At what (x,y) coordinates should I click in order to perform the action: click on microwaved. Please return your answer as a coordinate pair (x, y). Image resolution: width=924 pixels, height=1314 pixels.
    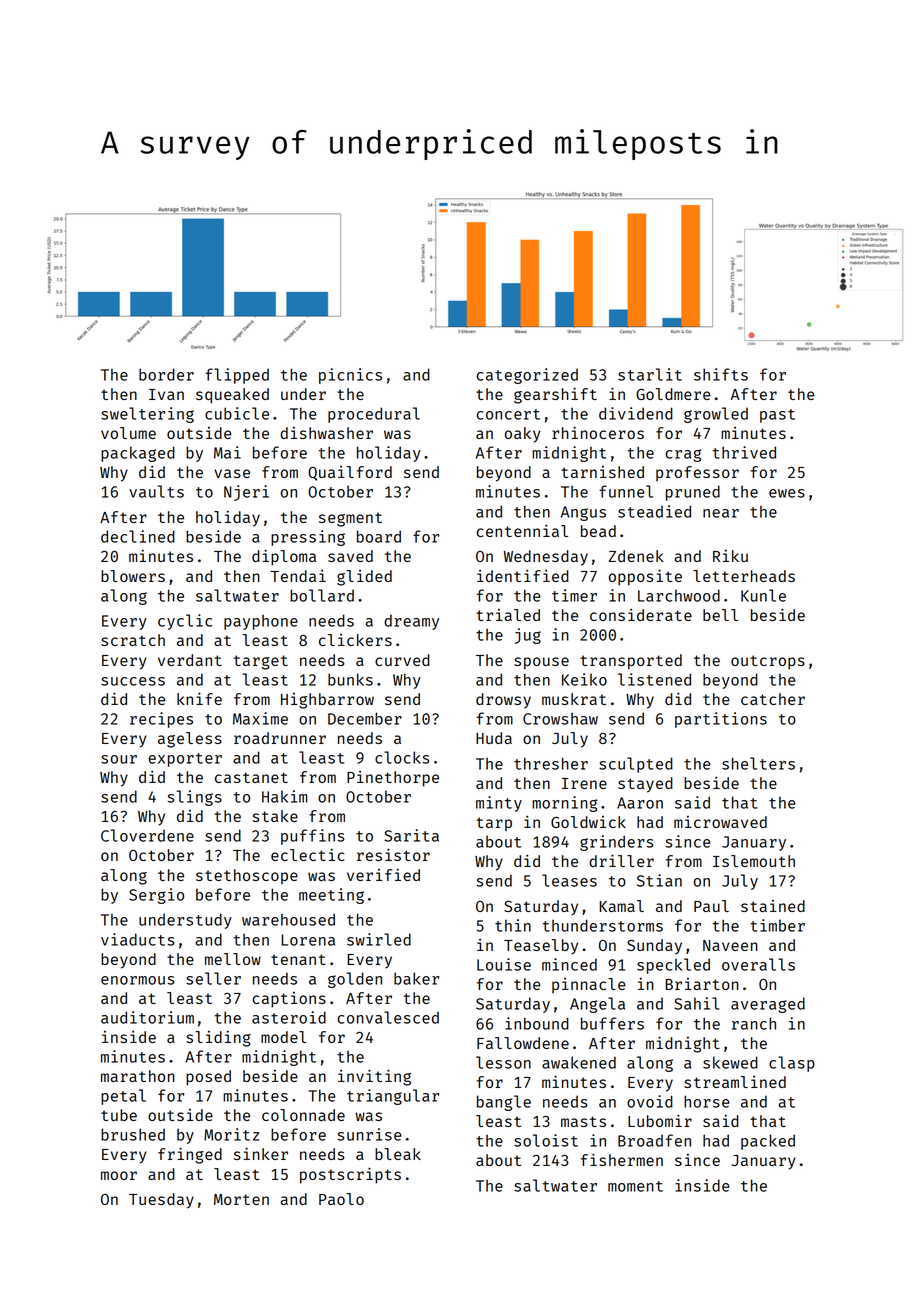
    Looking at the image, I should click on (720, 822).
